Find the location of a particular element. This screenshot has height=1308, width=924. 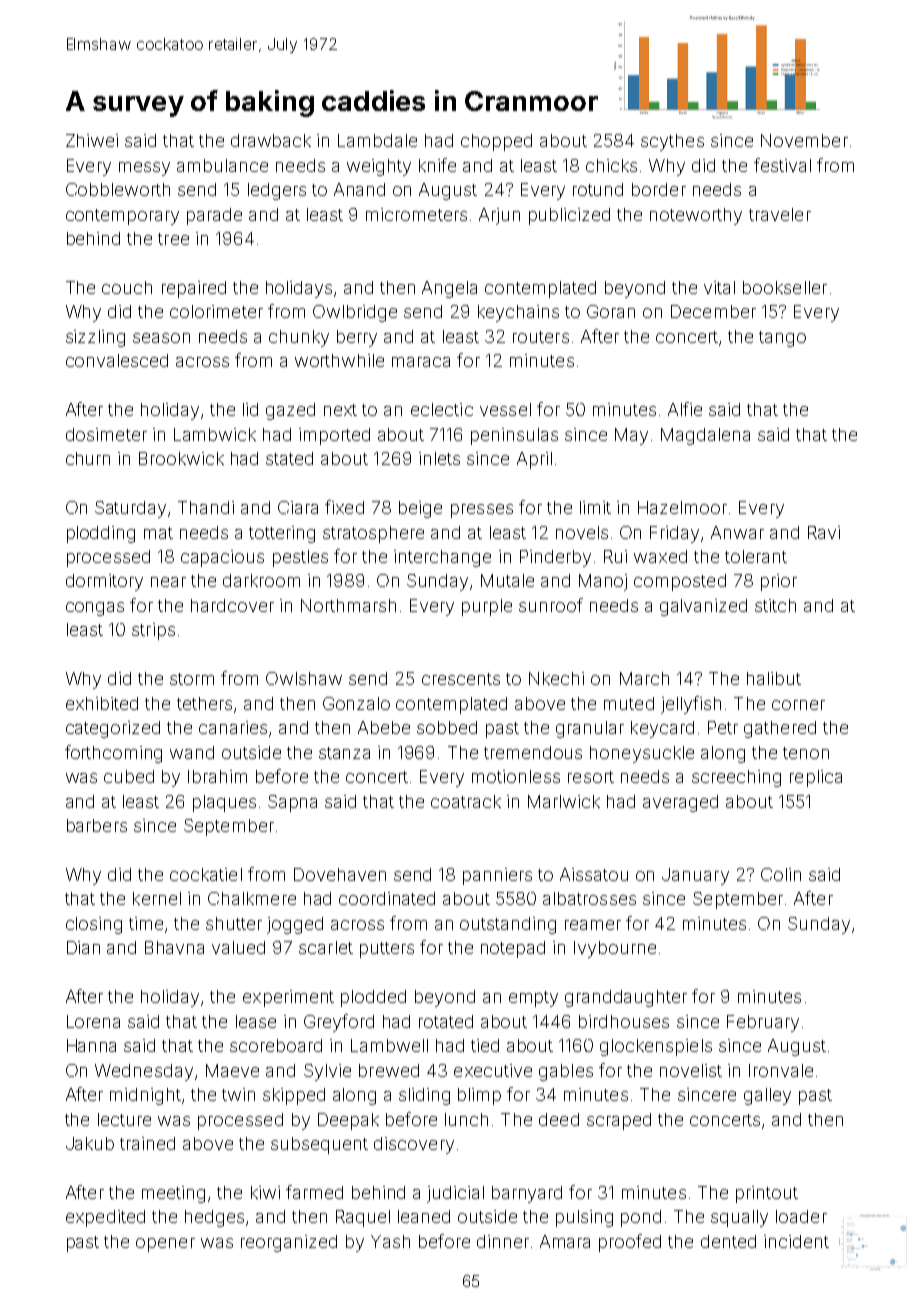

forthcoming is located at coordinates (113, 754).
